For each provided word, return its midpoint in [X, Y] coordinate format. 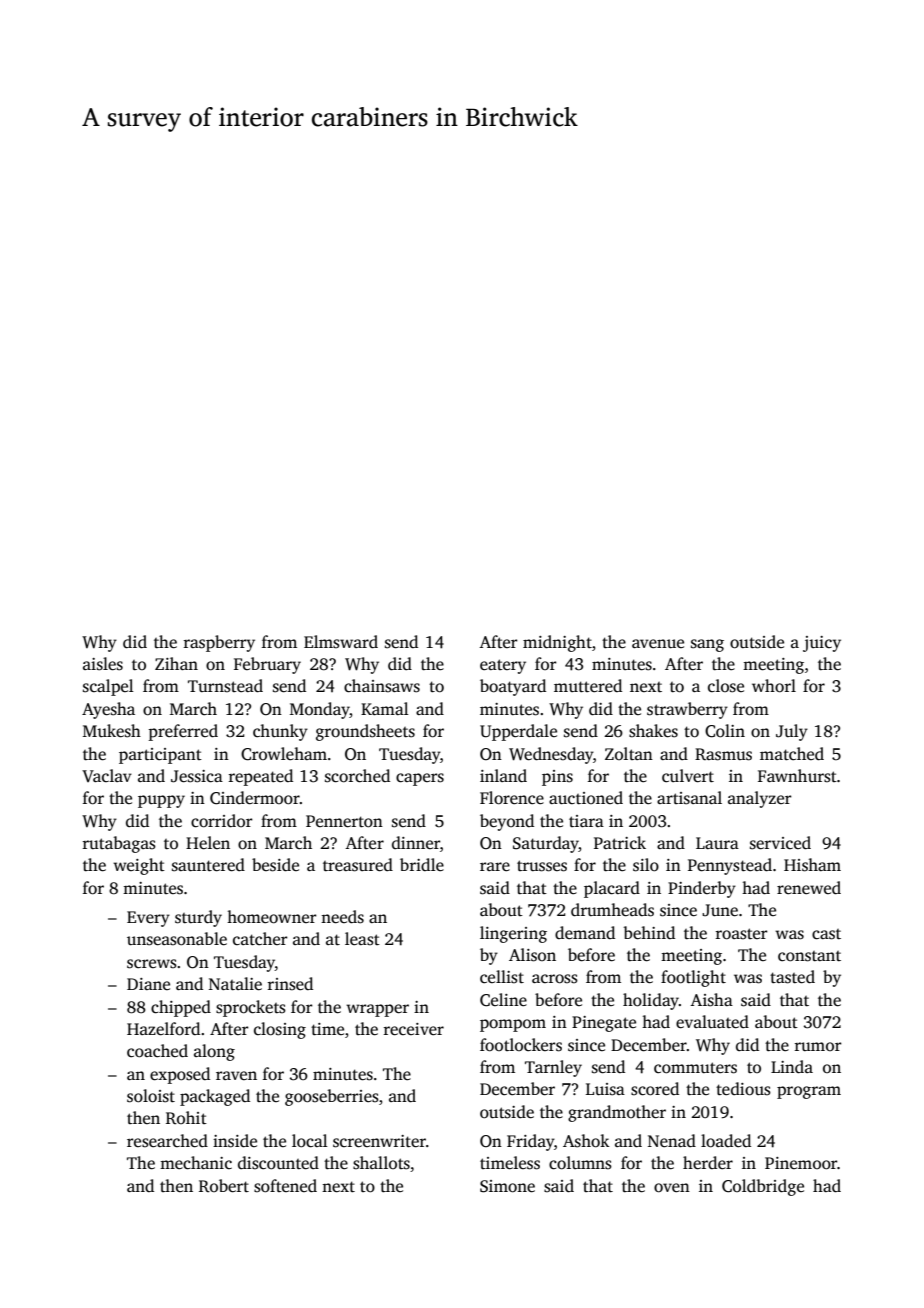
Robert [224, 1186]
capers [420, 779]
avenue [658, 644]
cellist [502, 977]
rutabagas [119, 844]
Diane [148, 984]
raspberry [219, 643]
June [720, 910]
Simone [507, 1186]
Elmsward [341, 642]
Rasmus [723, 754]
